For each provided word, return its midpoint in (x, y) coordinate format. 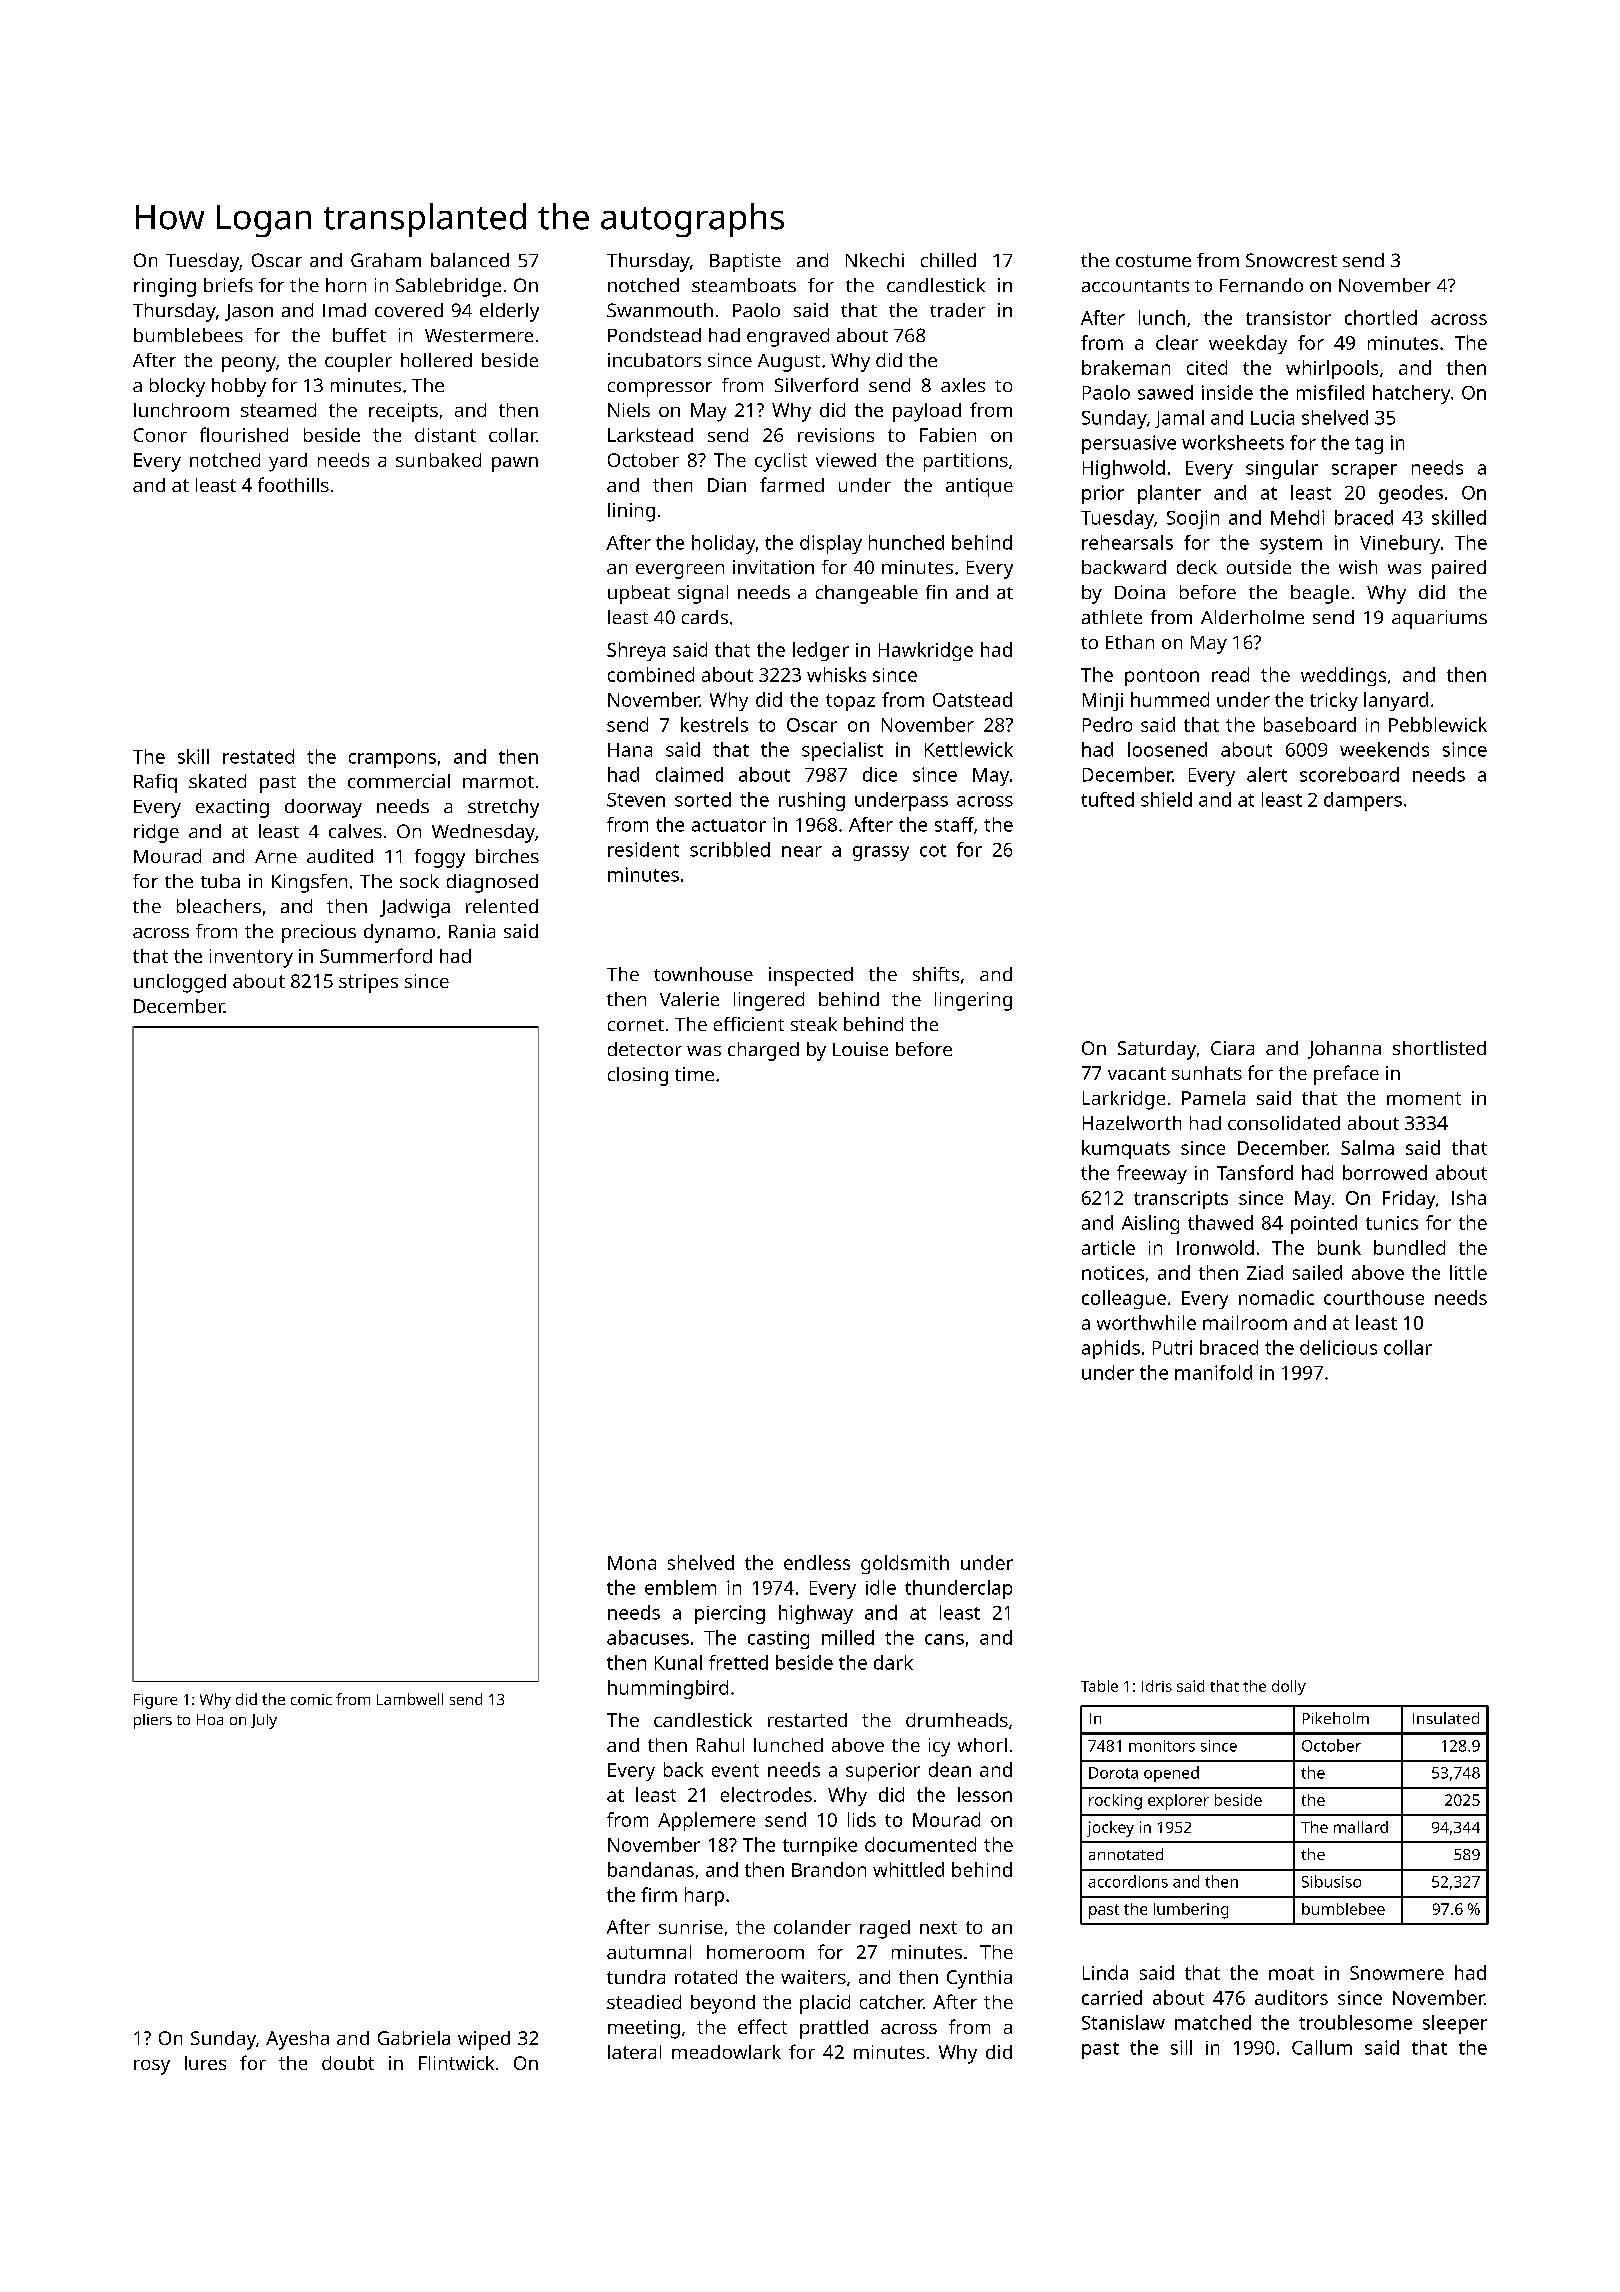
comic (311, 1699)
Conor (160, 435)
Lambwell (410, 1699)
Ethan (1130, 642)
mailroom (1245, 1322)
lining (631, 512)
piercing (730, 1614)
